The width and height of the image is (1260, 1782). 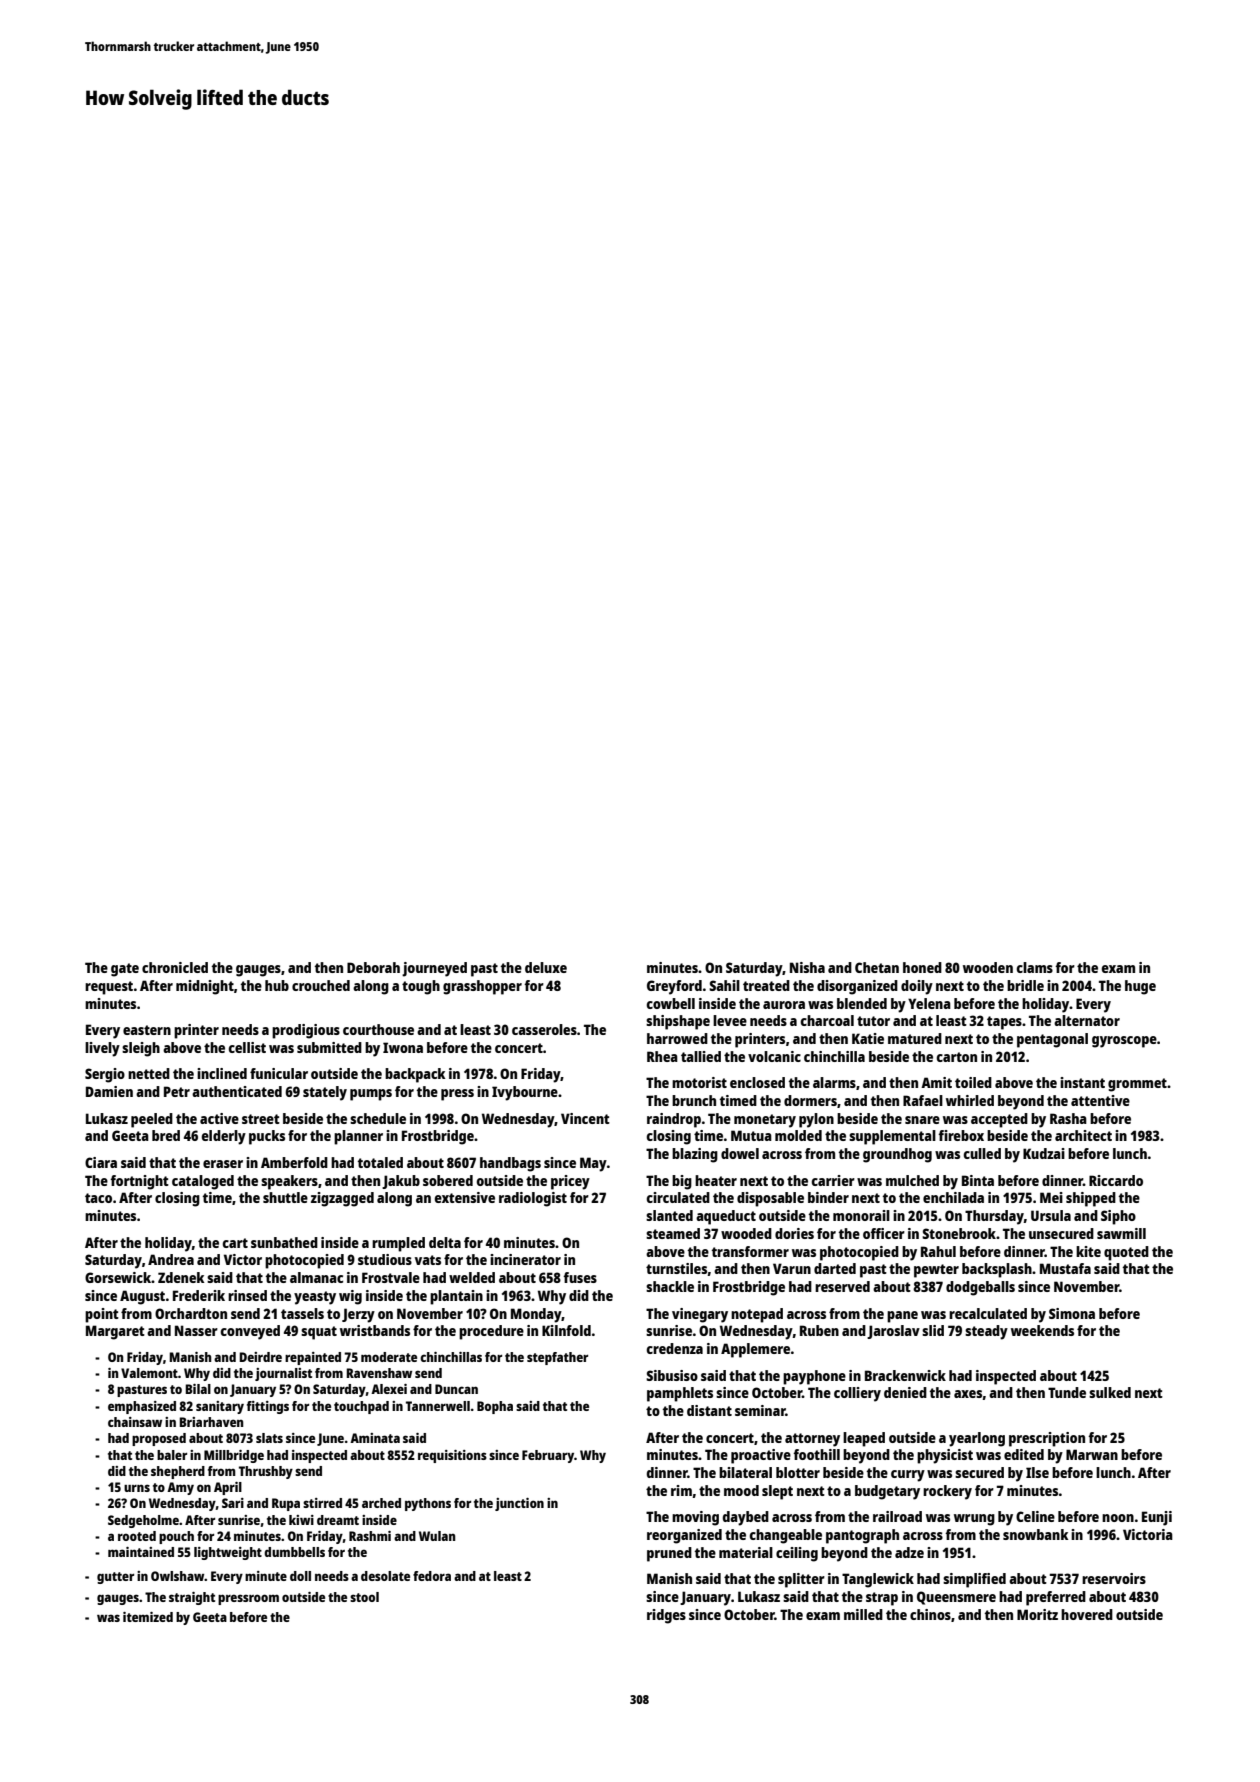 I want to click on slats, so click(x=269, y=1438).
